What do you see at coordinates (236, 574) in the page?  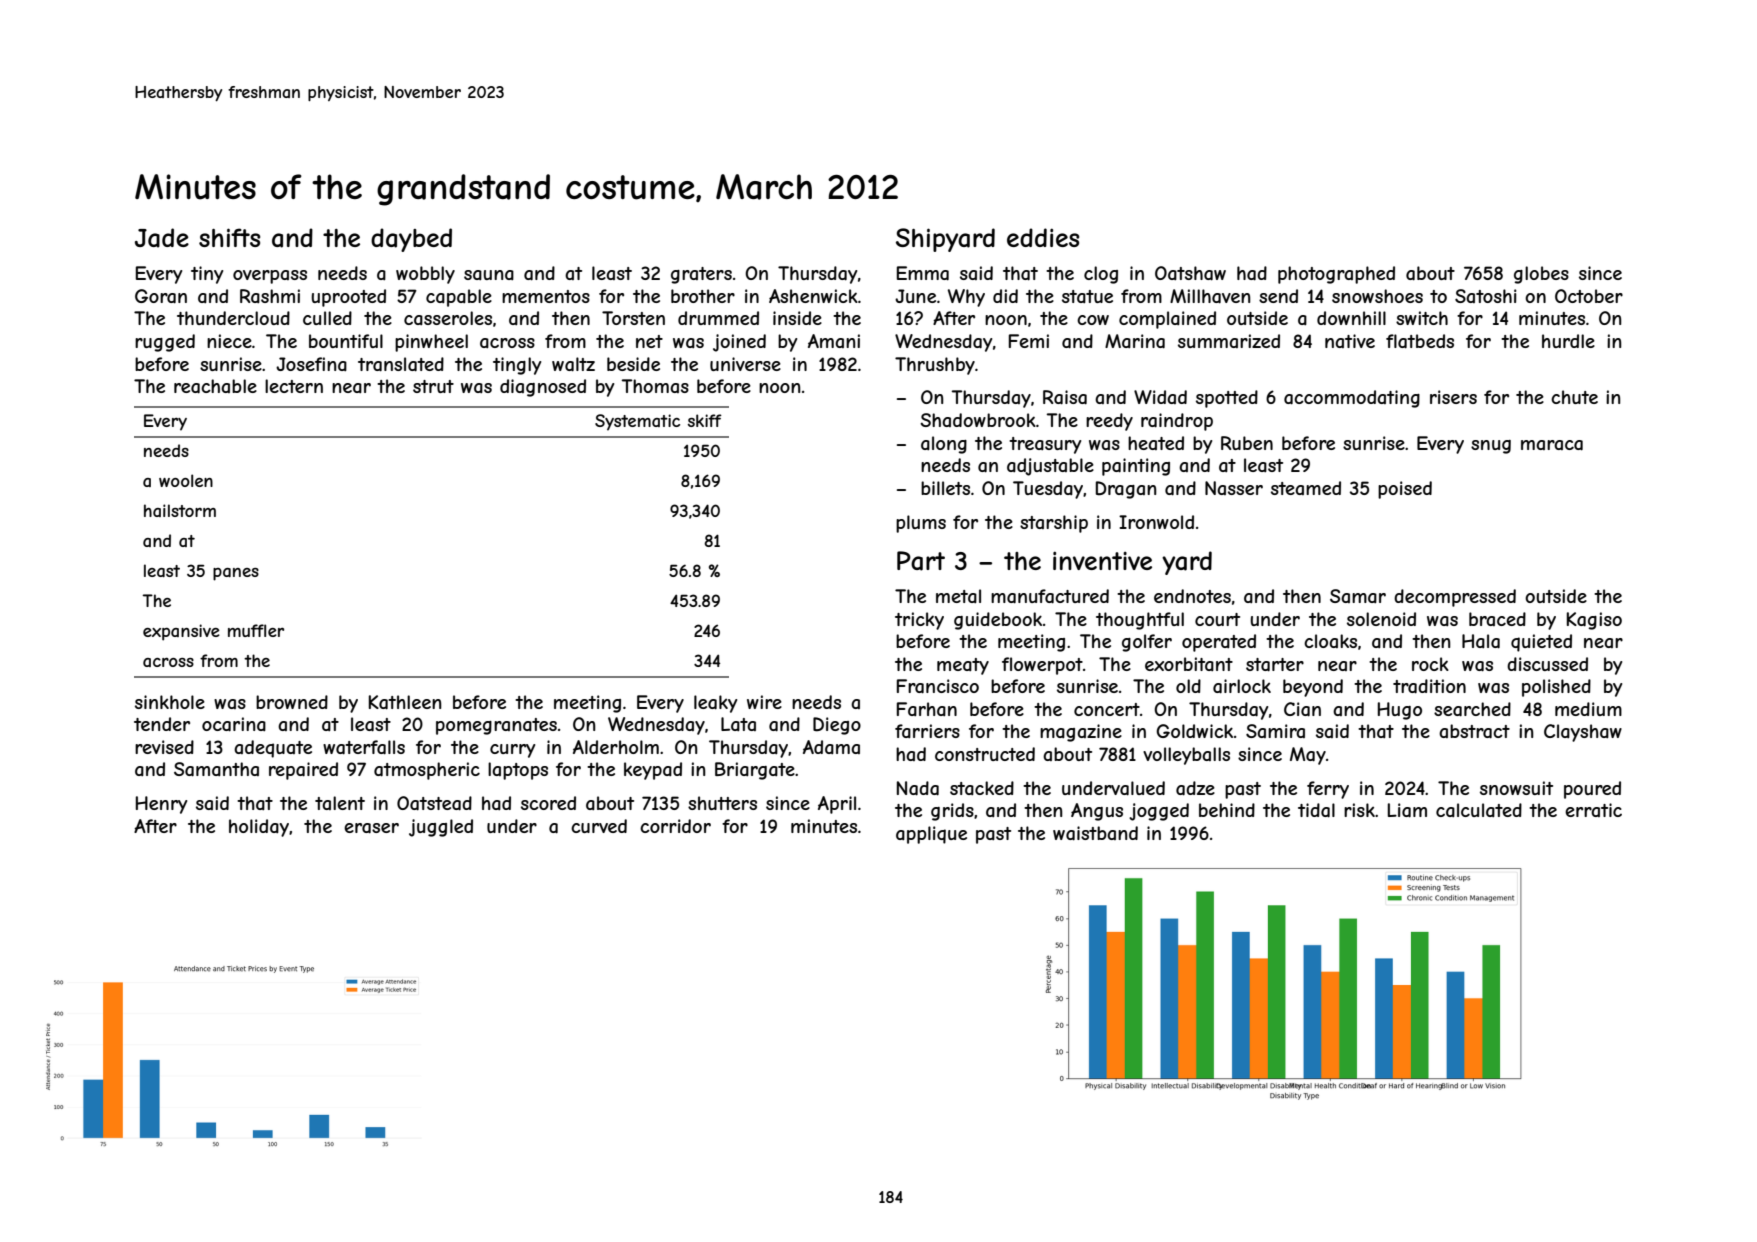 I see `panes` at bounding box center [236, 574].
